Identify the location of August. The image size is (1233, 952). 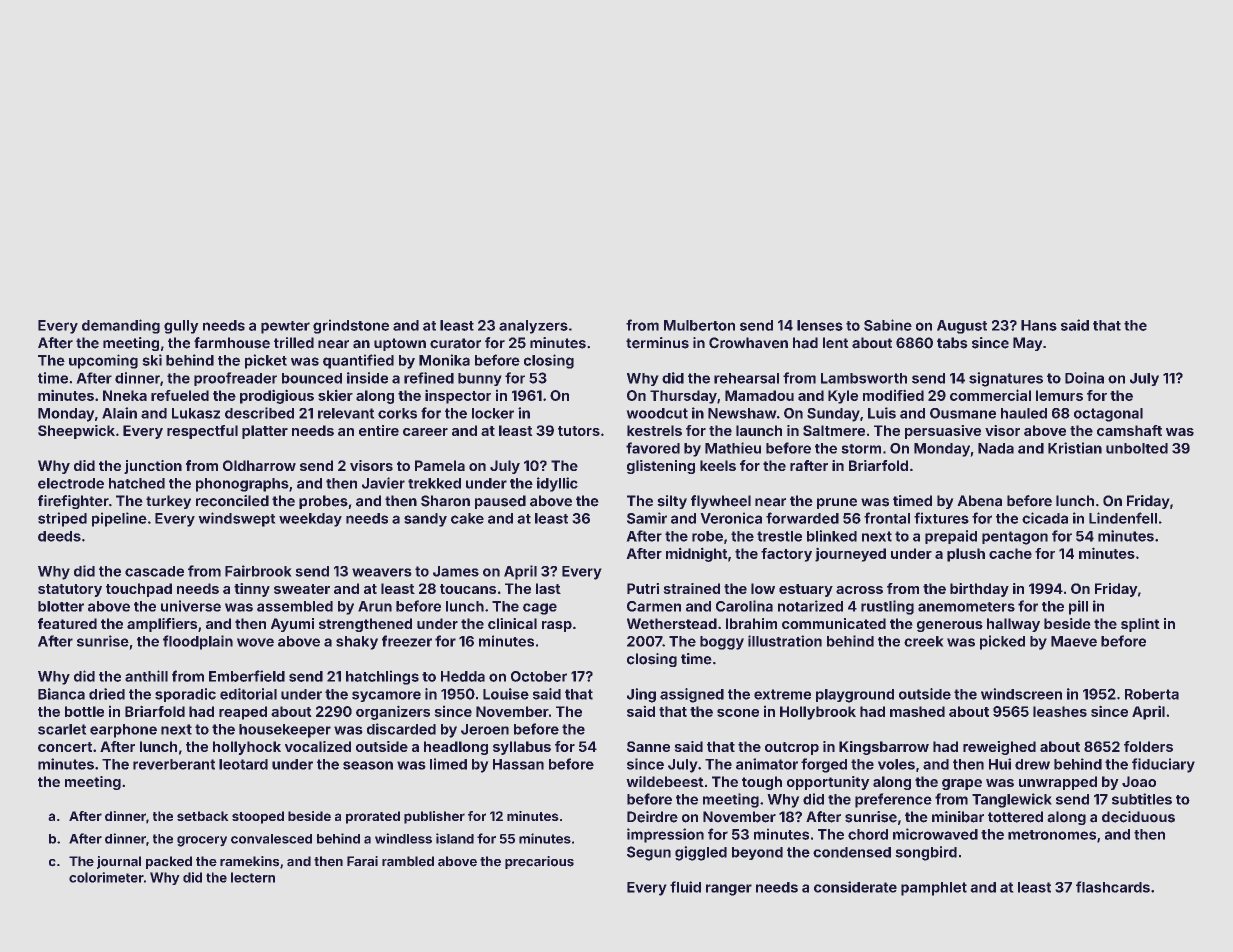
(962, 327).
